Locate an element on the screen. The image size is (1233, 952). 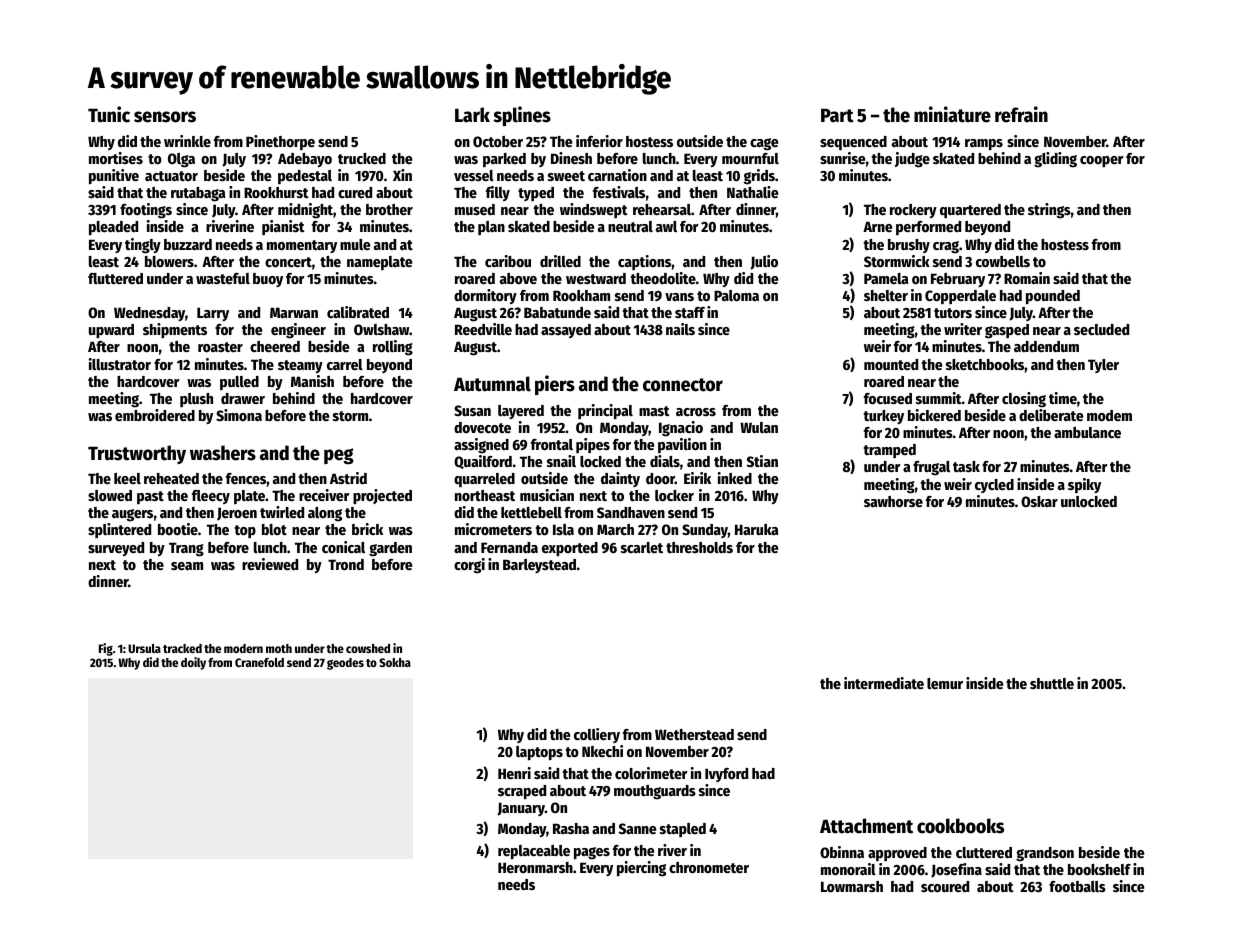
along is located at coordinates (325, 514).
